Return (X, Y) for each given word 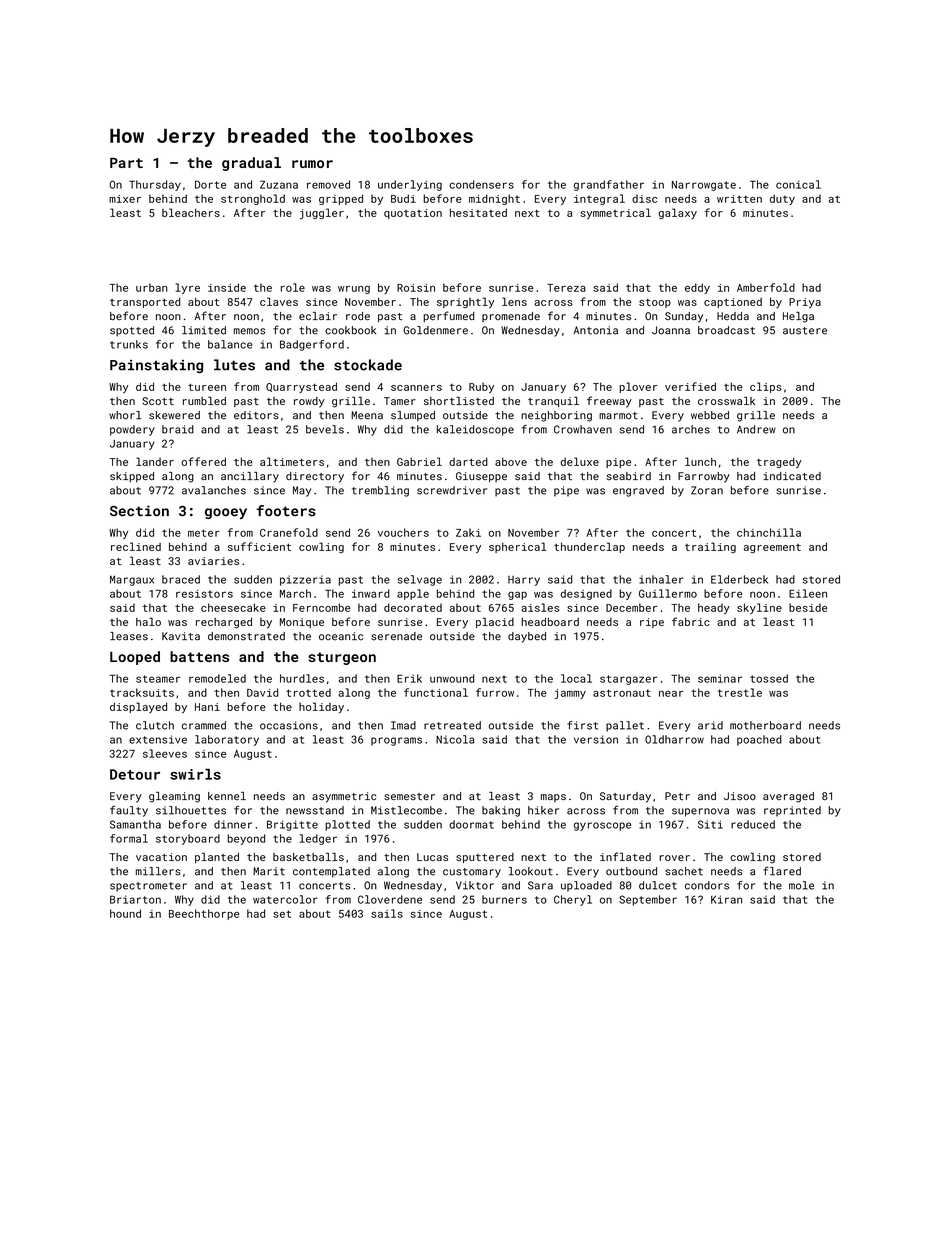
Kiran (726, 899)
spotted (132, 331)
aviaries (213, 561)
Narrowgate (704, 186)
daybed (527, 637)
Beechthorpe (204, 914)
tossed (769, 678)
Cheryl (573, 900)
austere (805, 331)
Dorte (210, 184)
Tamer (400, 401)
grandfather (609, 185)
